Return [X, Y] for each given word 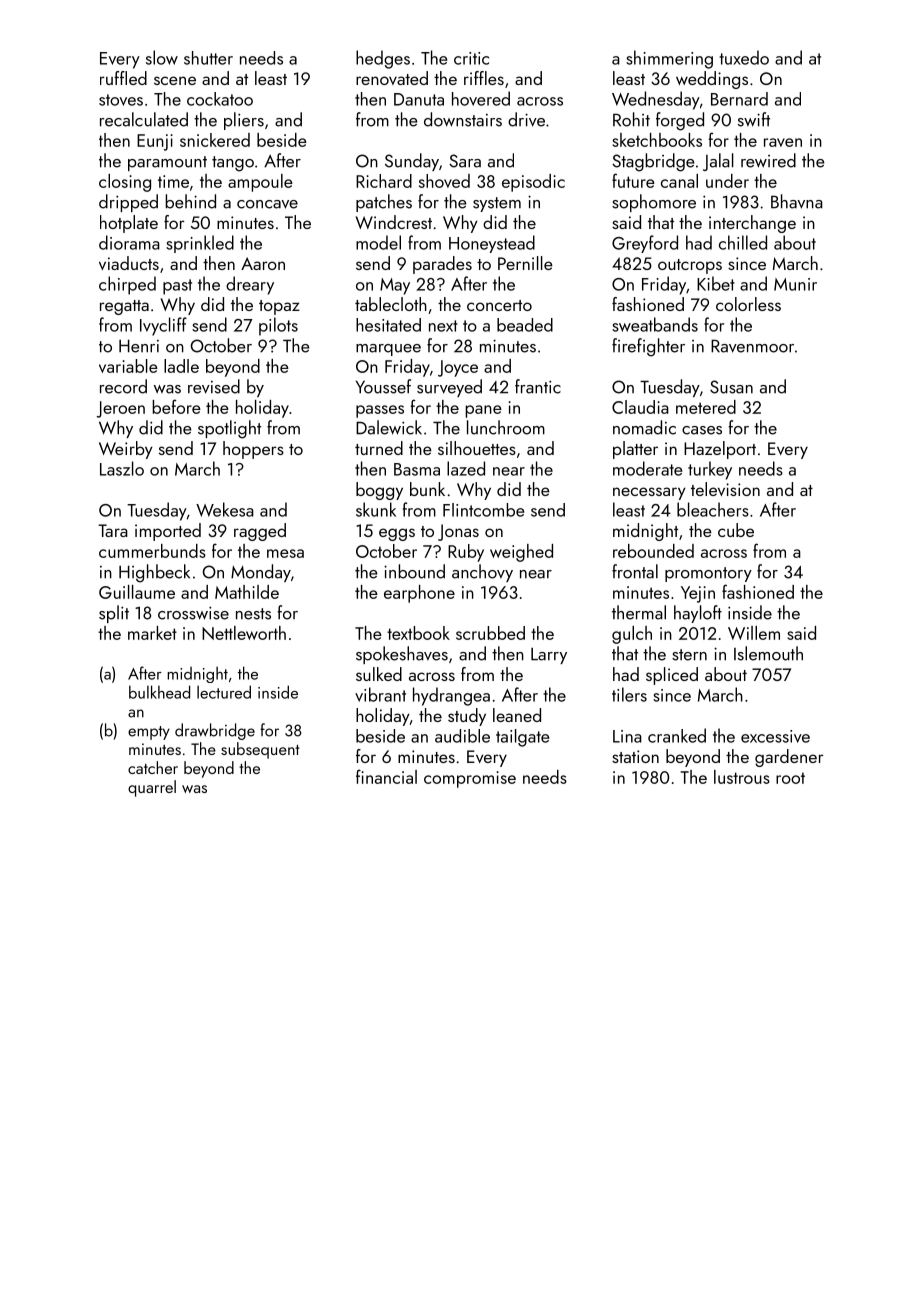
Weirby [126, 450]
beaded [525, 325]
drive [526, 119]
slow [162, 57]
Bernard [739, 99]
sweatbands [655, 324]
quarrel [152, 788]
